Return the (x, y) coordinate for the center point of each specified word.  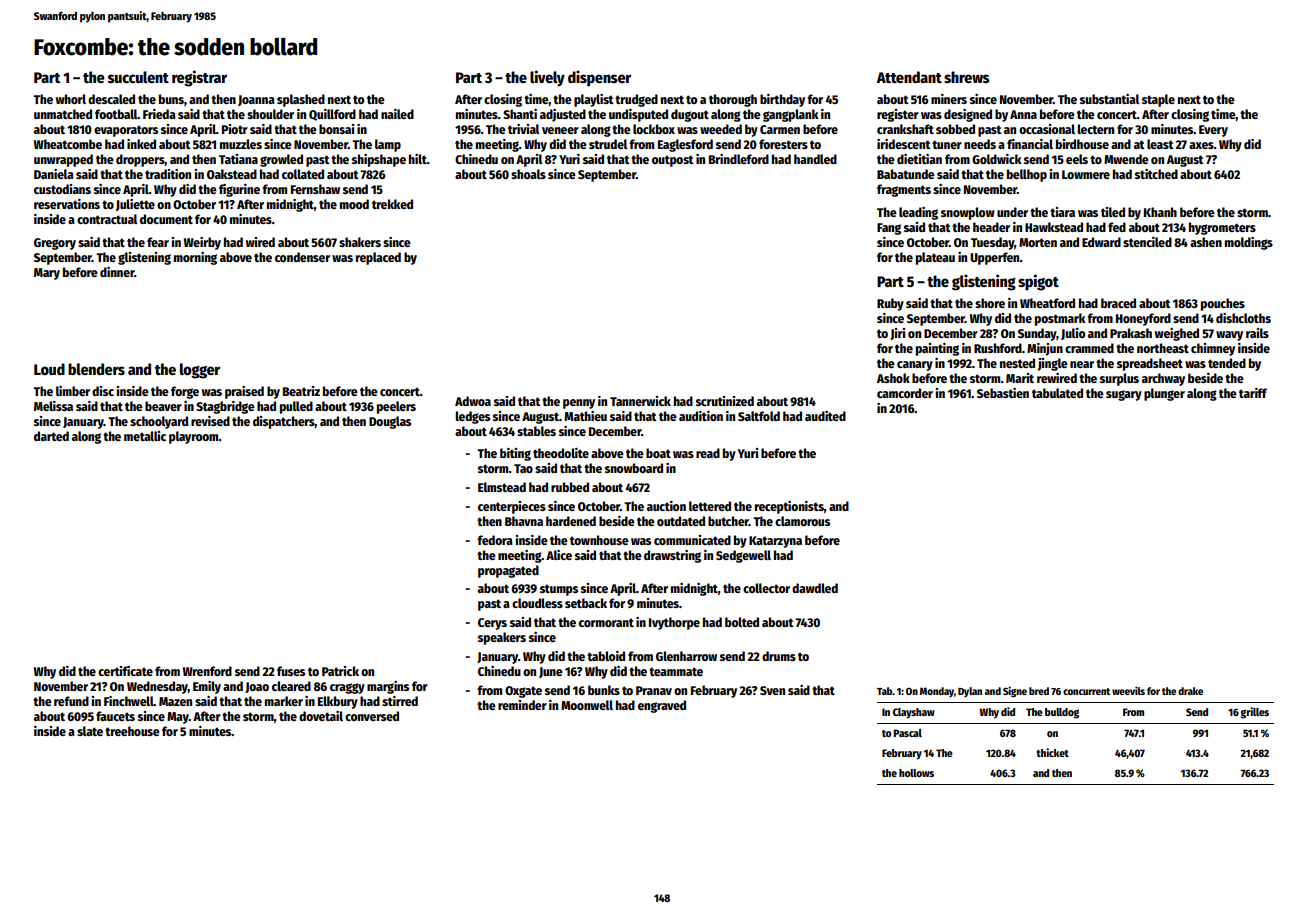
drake (1190, 691)
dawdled (815, 588)
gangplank (790, 115)
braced (1118, 303)
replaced (378, 258)
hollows (916, 773)
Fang (889, 229)
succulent (138, 77)
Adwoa (473, 401)
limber (73, 391)
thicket (1052, 752)
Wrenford (207, 671)
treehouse (132, 731)
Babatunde (906, 174)
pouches (1223, 304)
